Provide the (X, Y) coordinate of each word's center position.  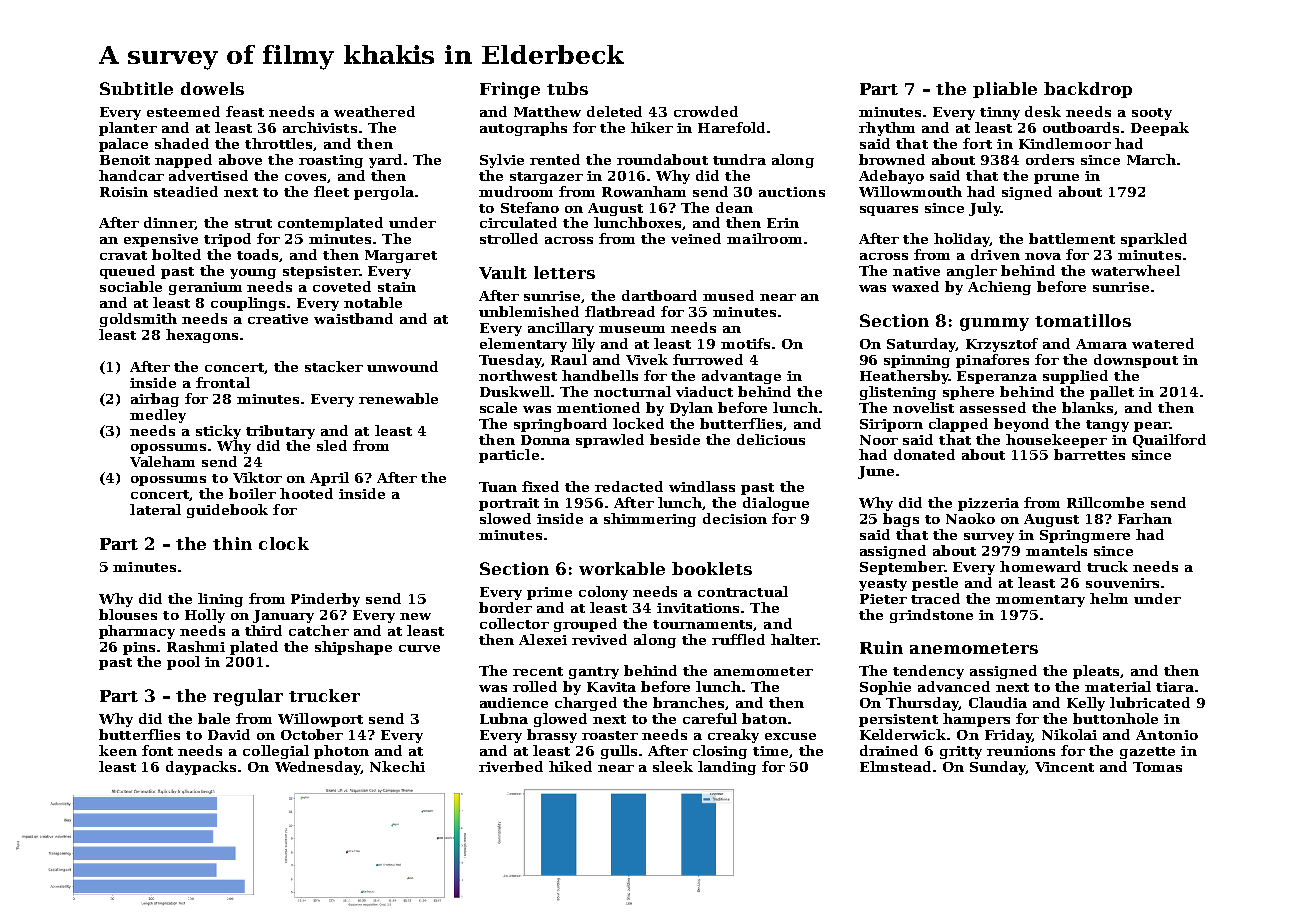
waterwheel (1135, 270)
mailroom (764, 238)
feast (245, 111)
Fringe (510, 90)
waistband (353, 318)
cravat (123, 255)
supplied (1075, 377)
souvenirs (1122, 583)
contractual (743, 591)
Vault (503, 272)
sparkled (1154, 240)
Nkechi (397, 766)
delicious (771, 439)
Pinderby (325, 600)
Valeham (162, 461)
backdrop (1088, 90)
